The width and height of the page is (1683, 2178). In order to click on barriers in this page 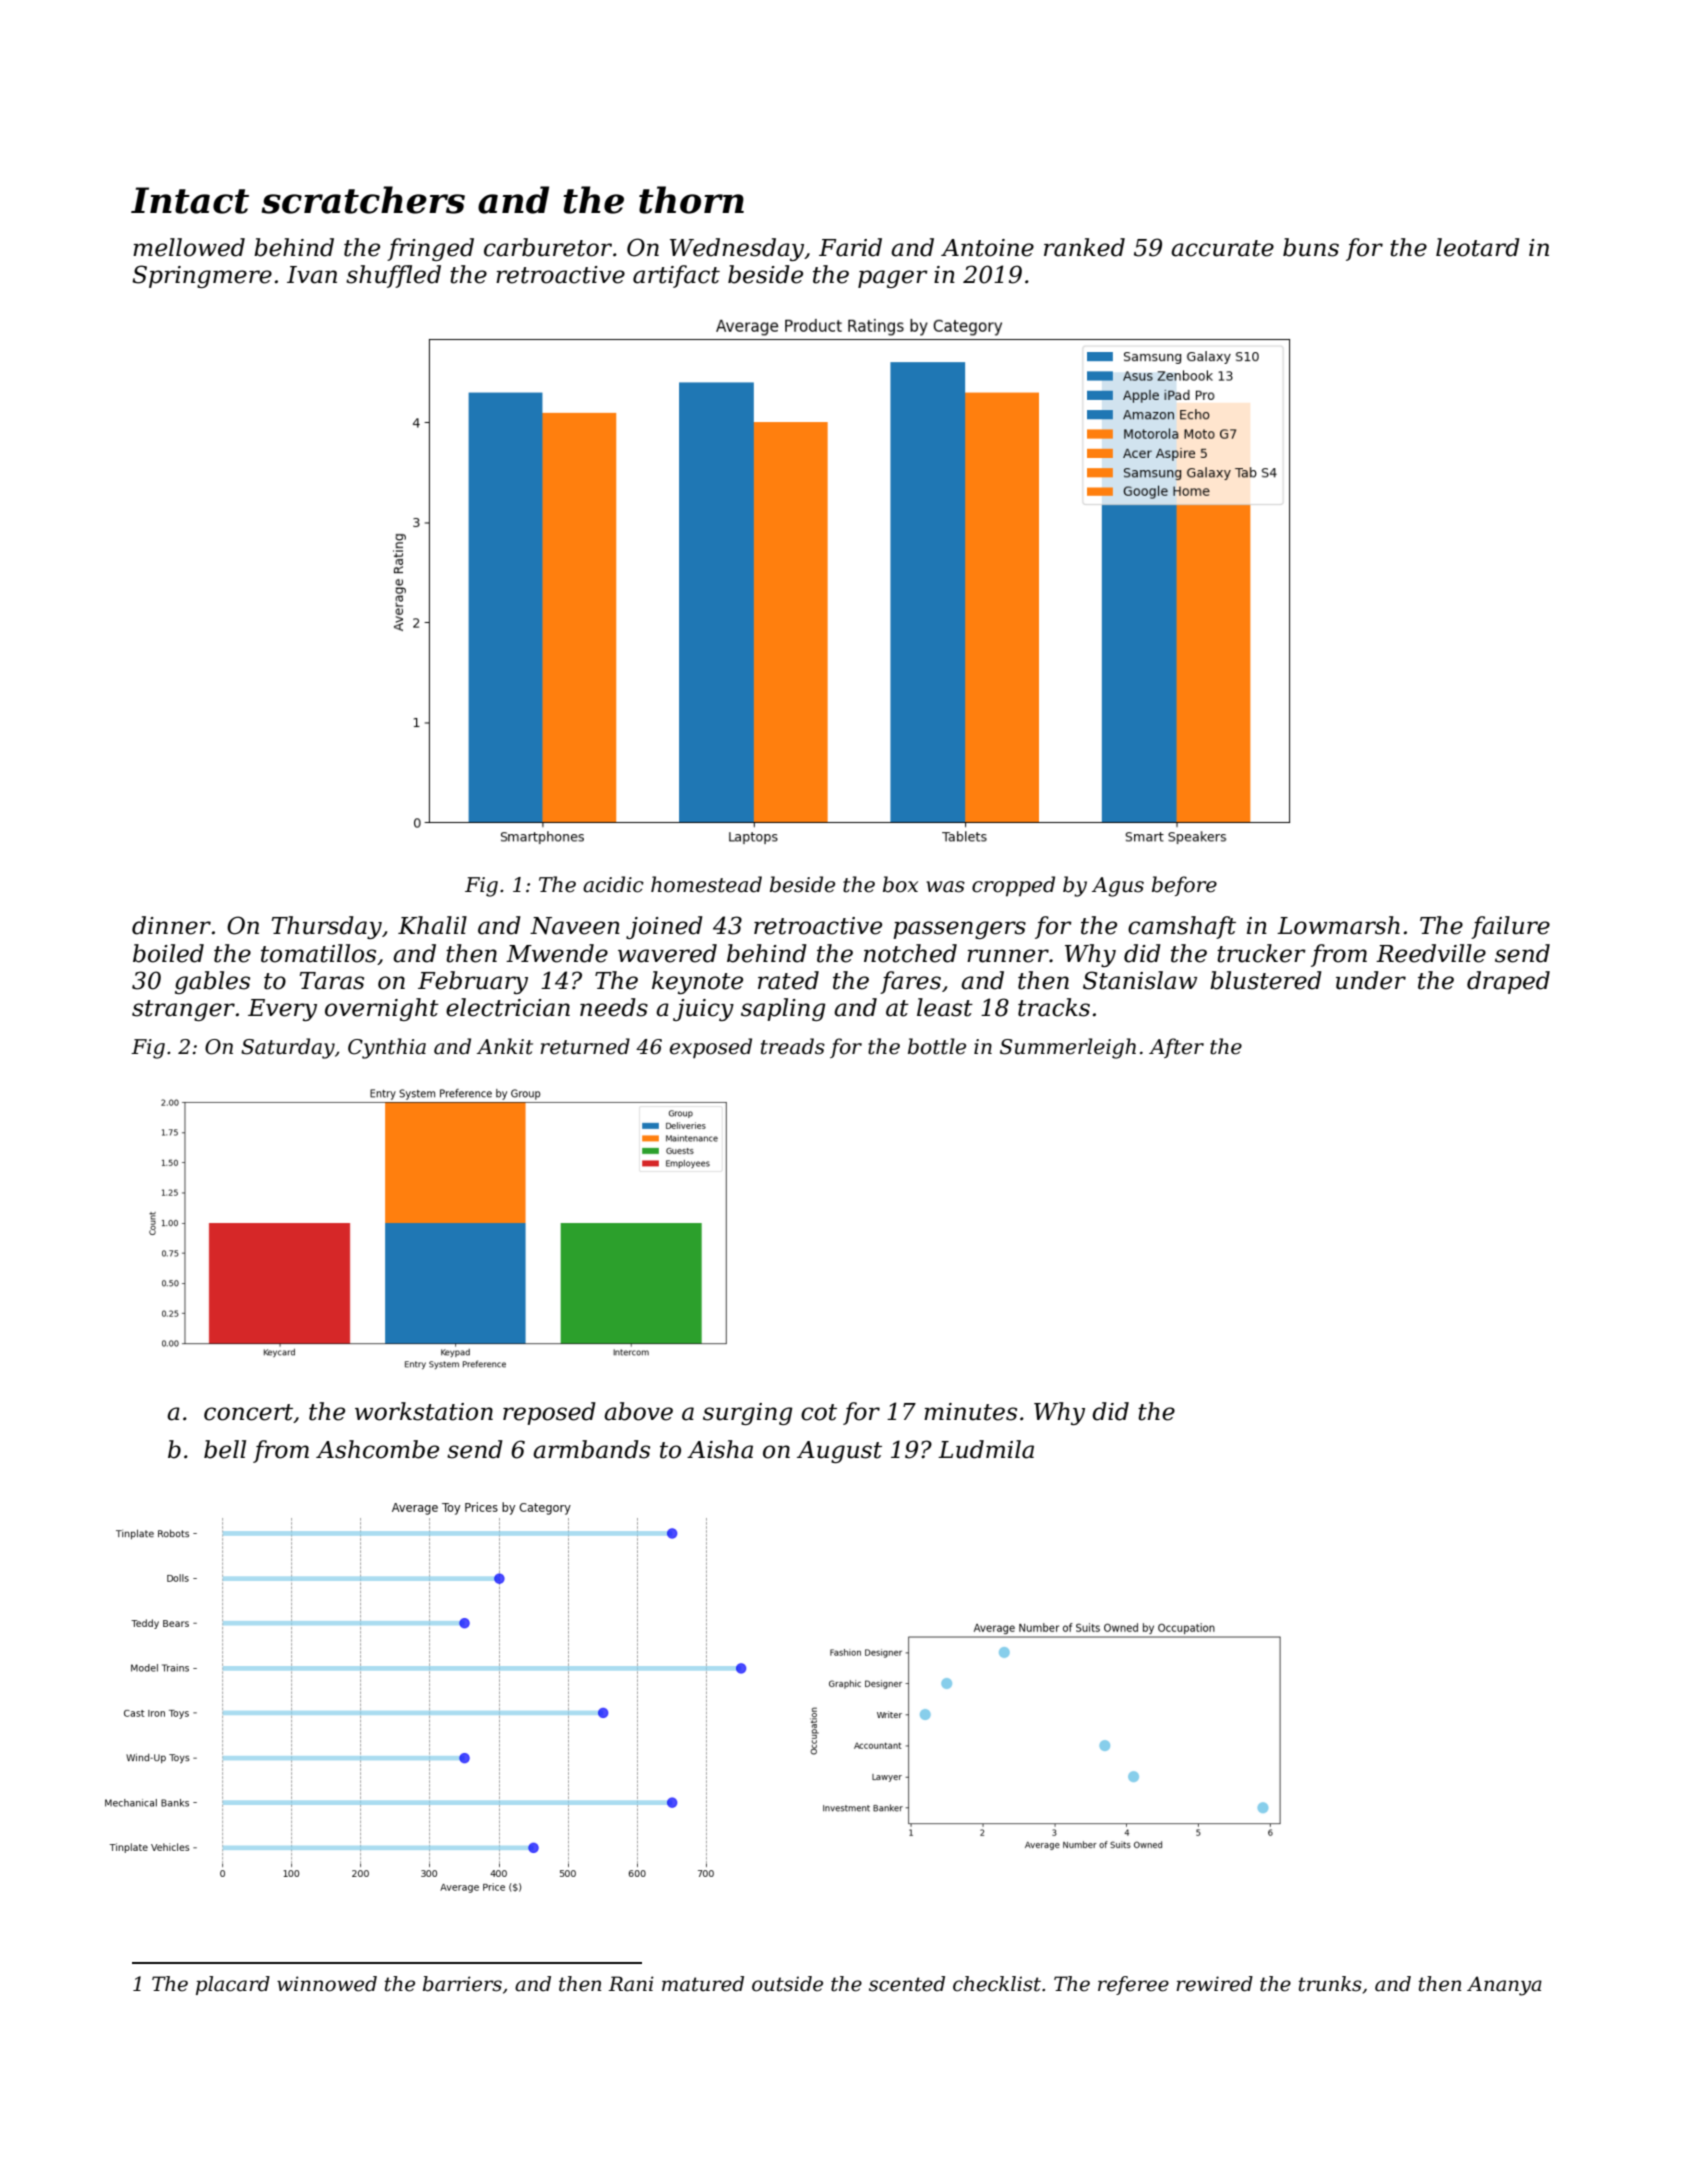, I will do `click(462, 1984)`.
